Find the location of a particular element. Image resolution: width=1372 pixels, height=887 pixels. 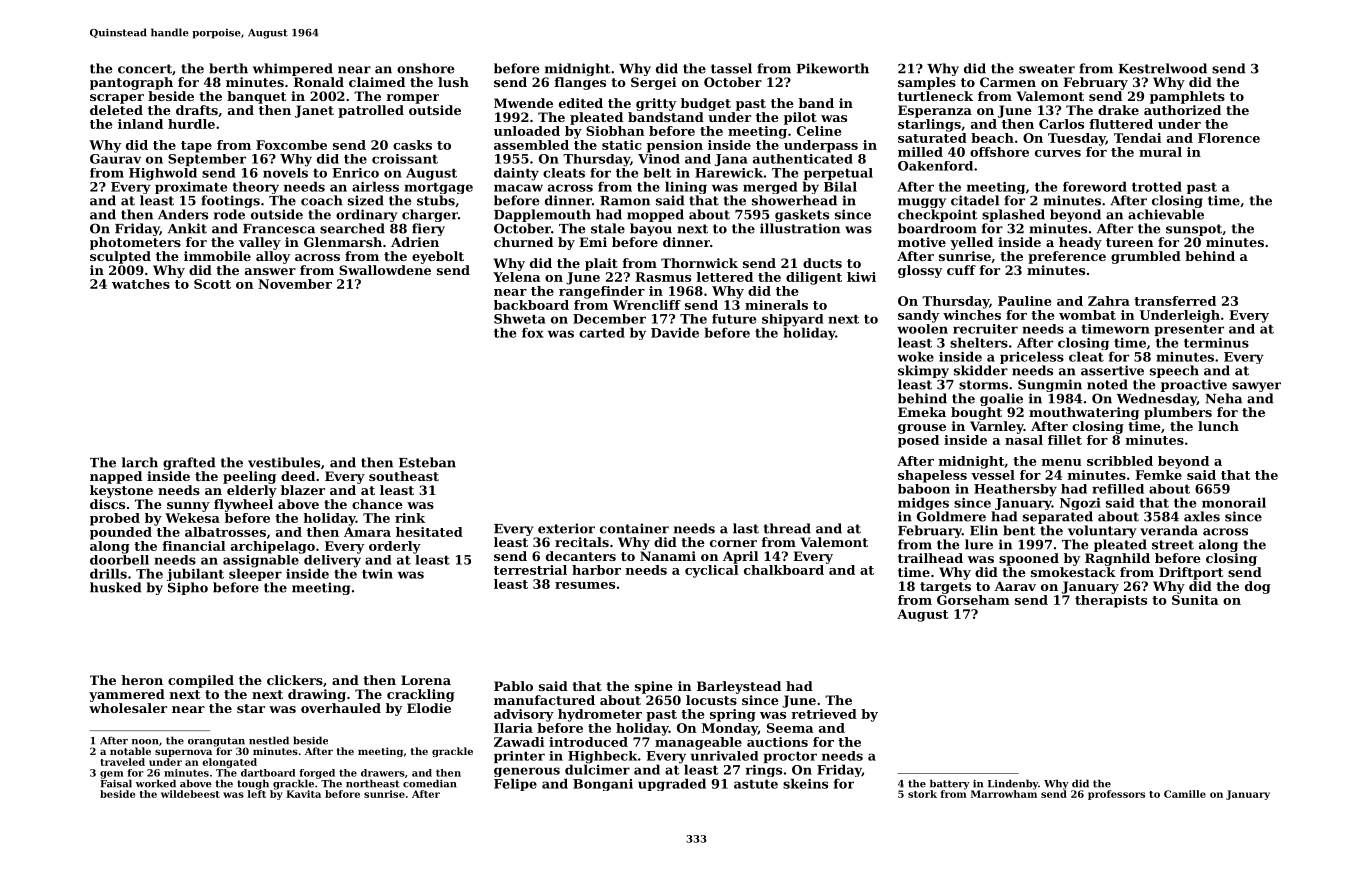

hydrometer is located at coordinates (600, 715).
